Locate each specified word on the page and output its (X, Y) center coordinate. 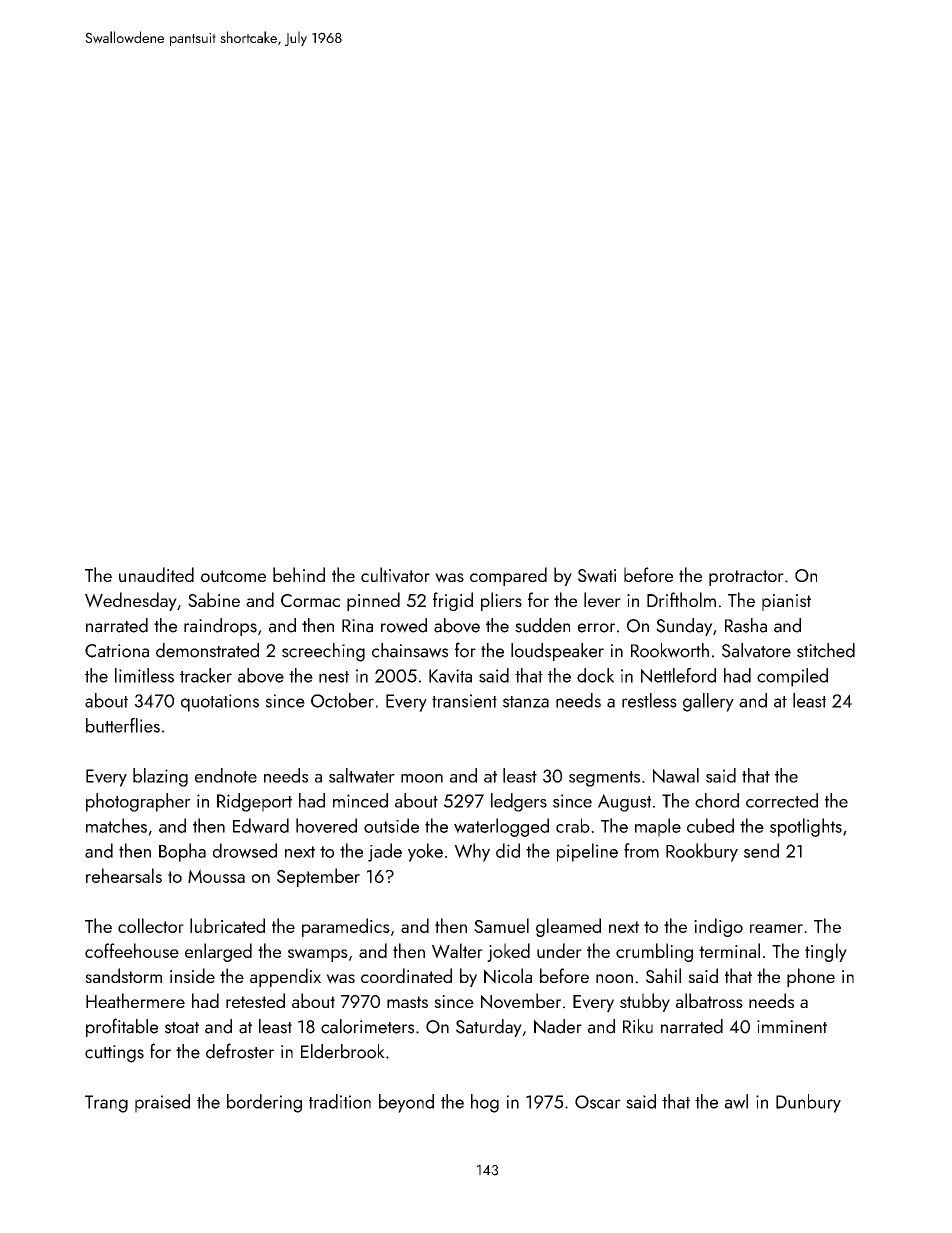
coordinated (406, 975)
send (761, 850)
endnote (226, 775)
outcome (233, 576)
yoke (425, 852)
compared (508, 576)
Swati (597, 576)
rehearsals (124, 875)
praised (162, 1103)
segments (604, 779)
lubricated (227, 925)
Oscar (598, 1102)
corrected (782, 800)
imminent (792, 1027)
